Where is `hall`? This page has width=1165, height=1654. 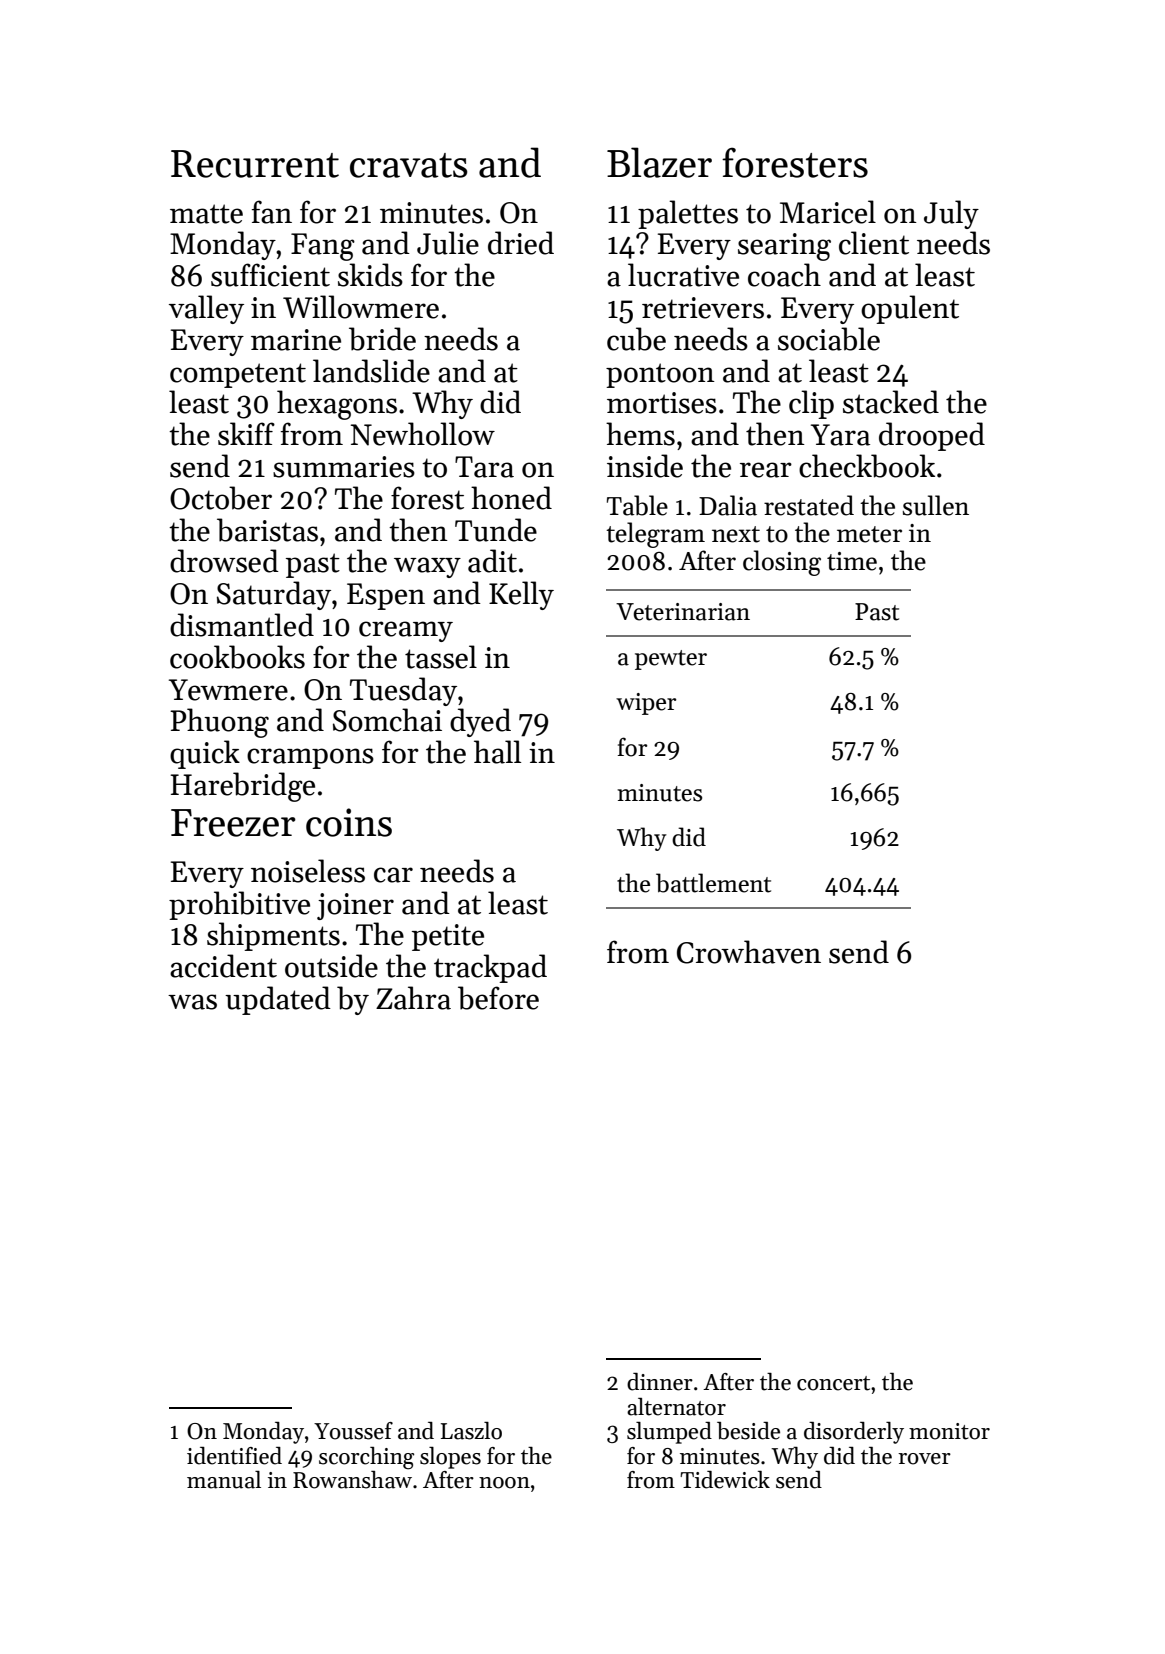
hall is located at coordinates (497, 752).
